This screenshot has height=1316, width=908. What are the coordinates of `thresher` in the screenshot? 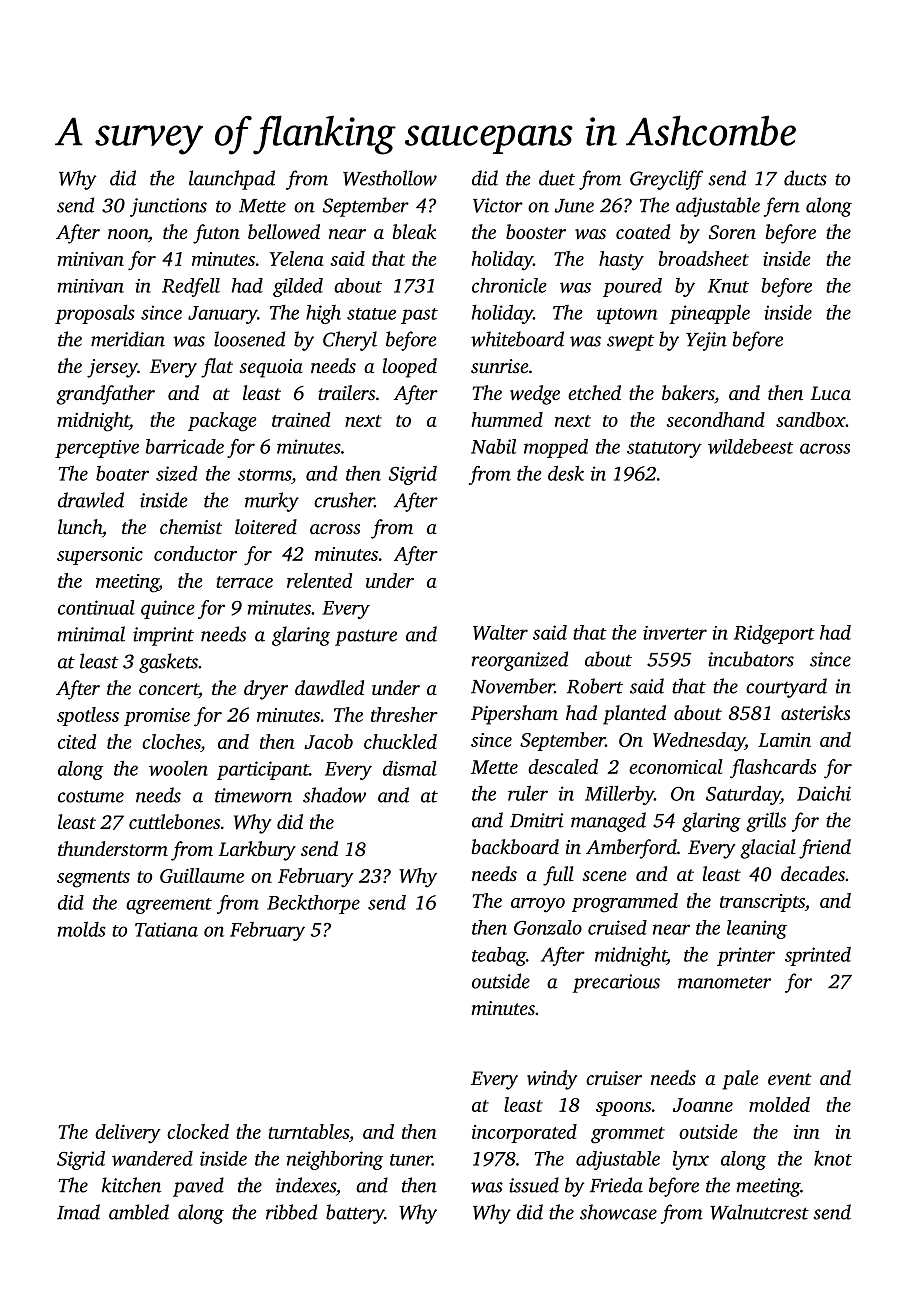 It's located at (404, 714).
